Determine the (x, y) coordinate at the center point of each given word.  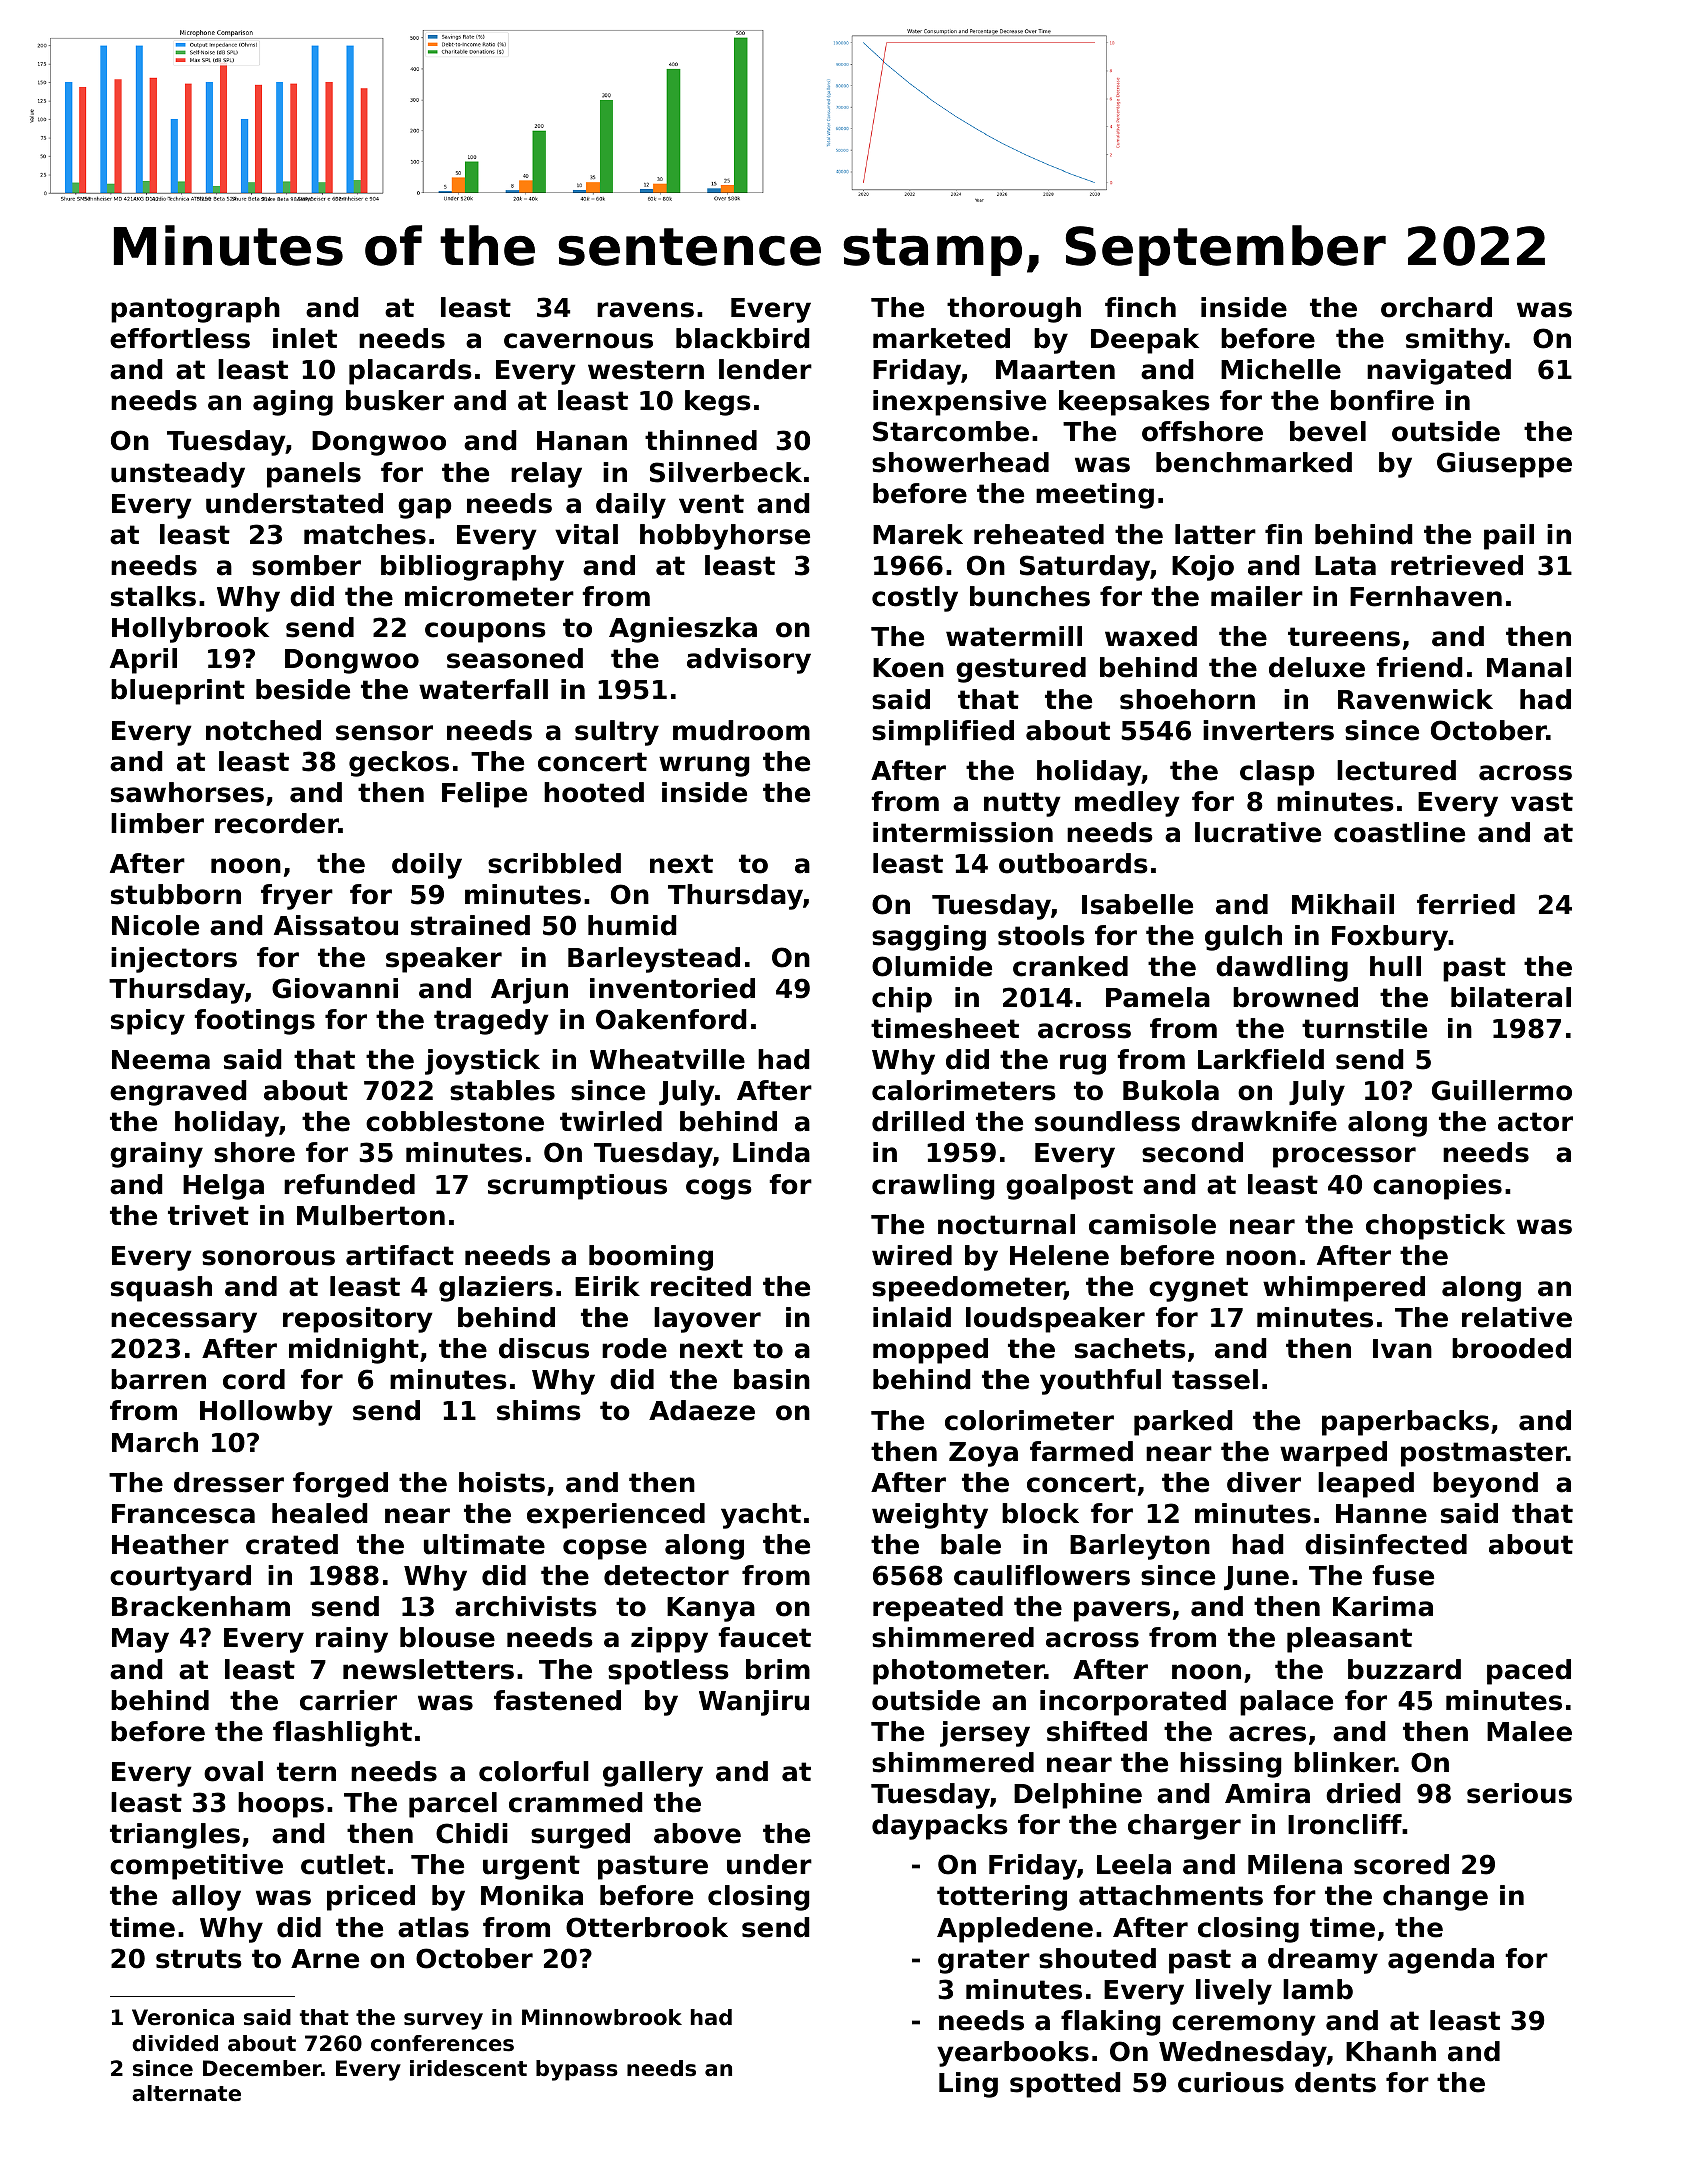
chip (902, 1000)
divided (175, 2043)
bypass (577, 2070)
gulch (1243, 938)
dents (1335, 2082)
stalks (153, 596)
